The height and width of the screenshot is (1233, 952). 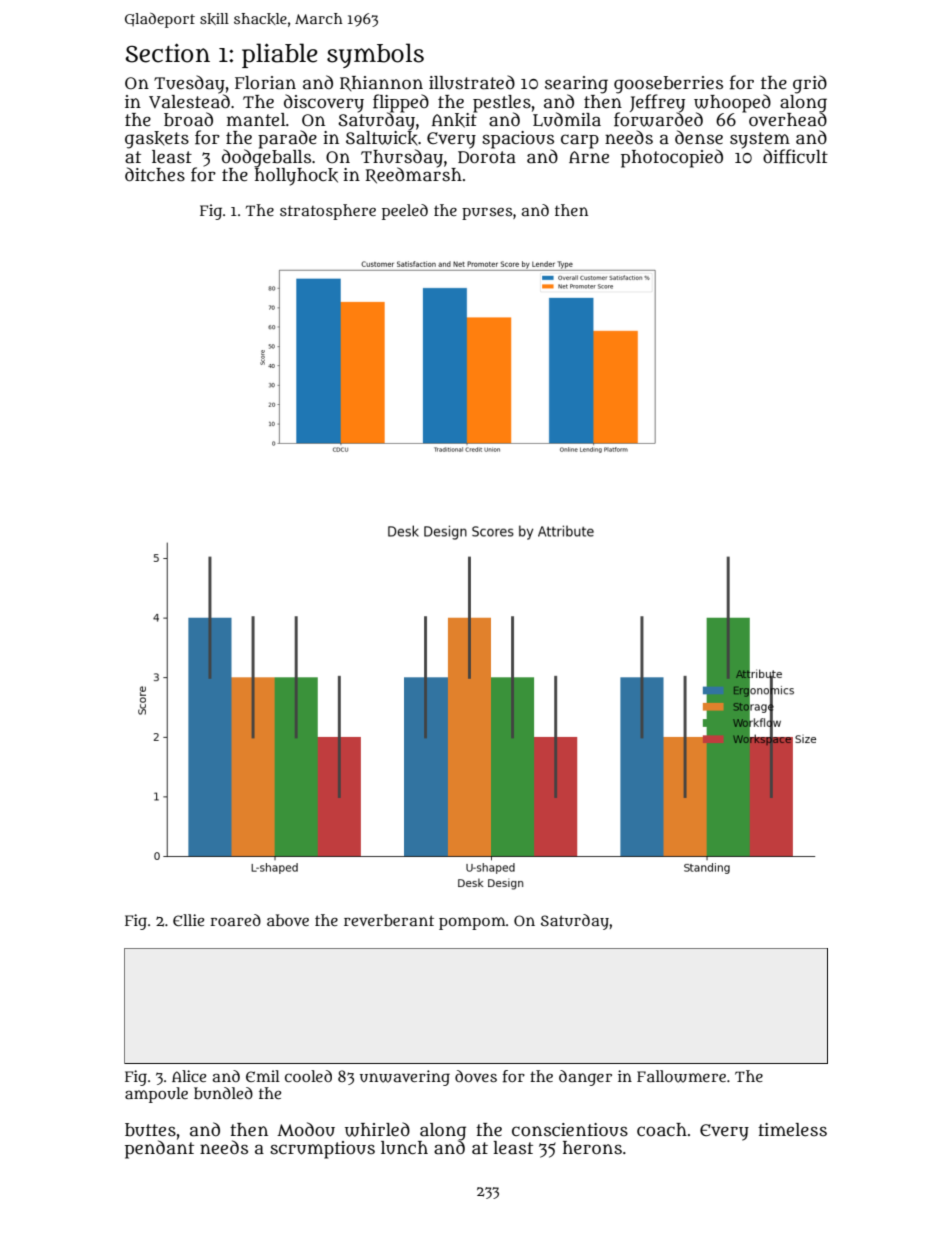 What do you see at coordinates (487, 214) in the screenshot?
I see `purses` at bounding box center [487, 214].
